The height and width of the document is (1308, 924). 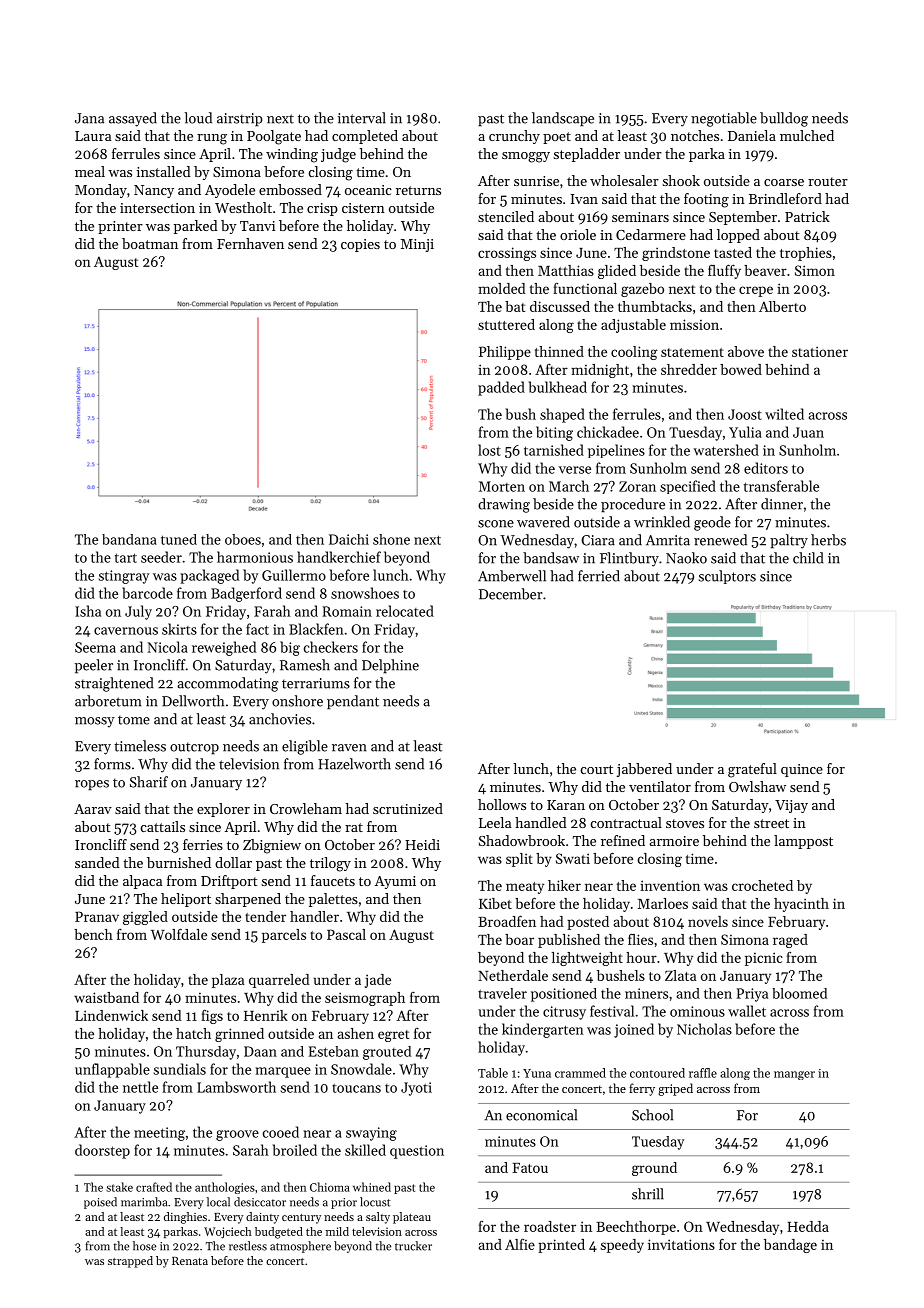 I want to click on trucker, so click(x=413, y=1246).
